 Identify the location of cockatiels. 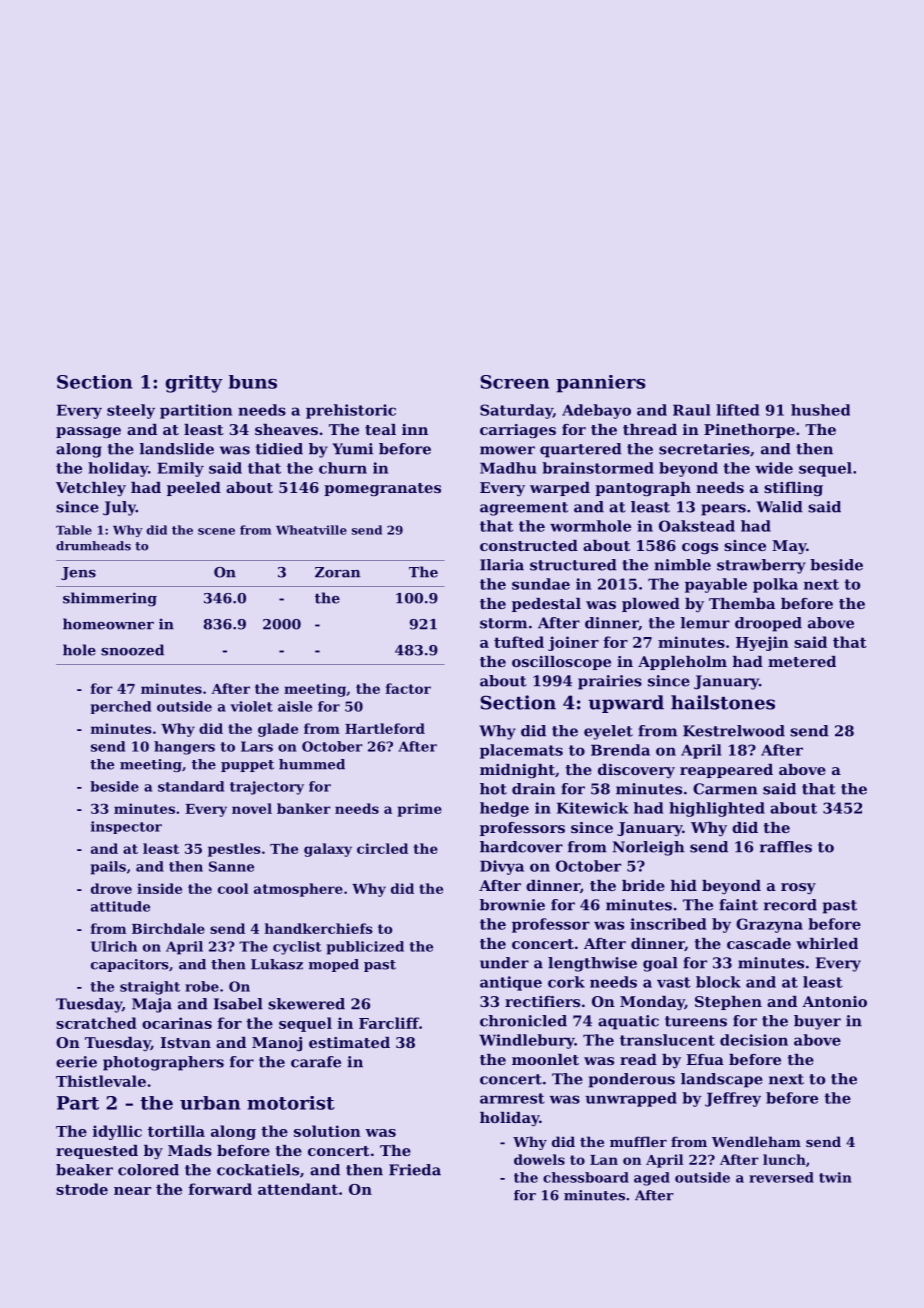
(258, 1170).
